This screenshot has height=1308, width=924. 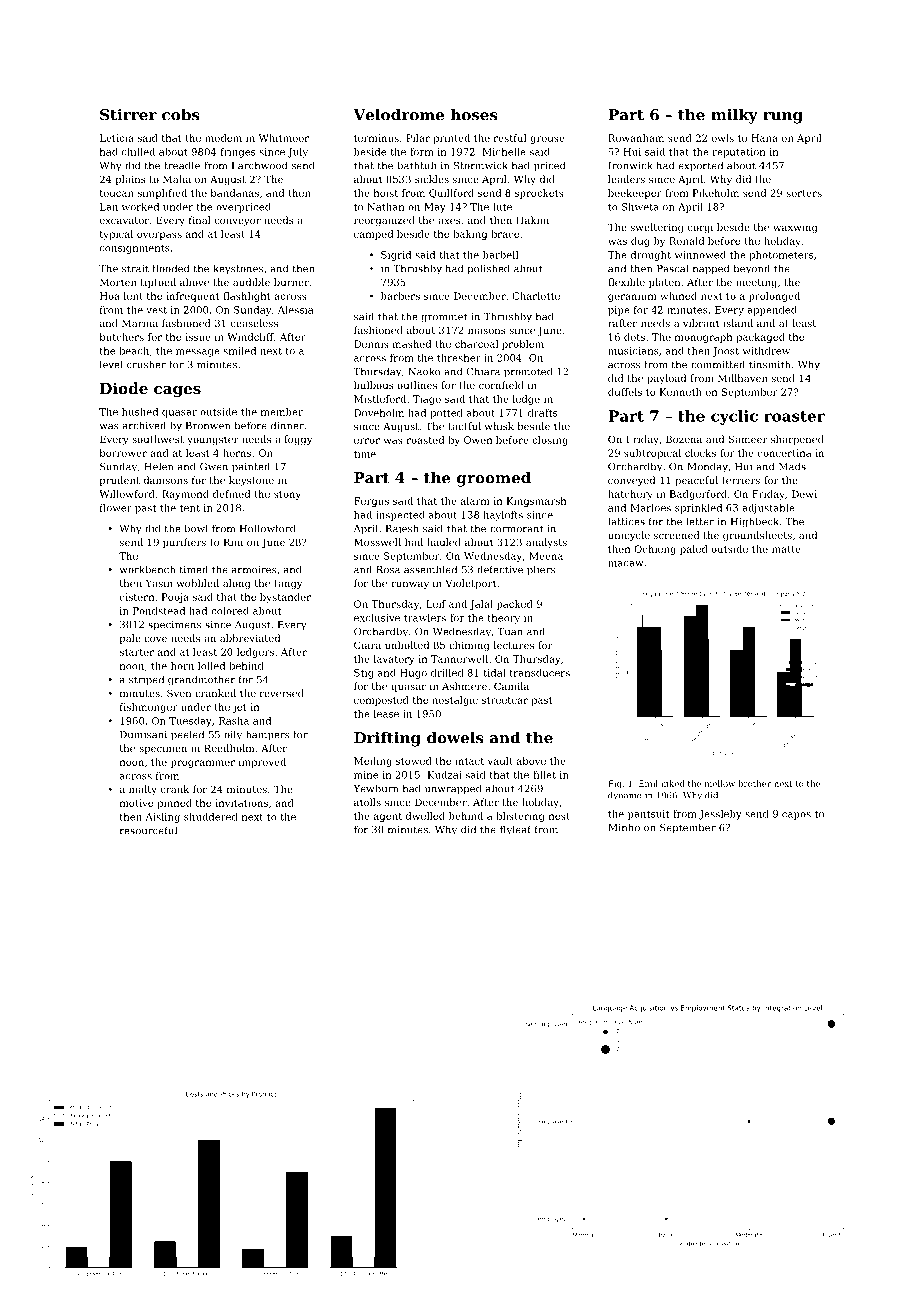 I want to click on programmer, so click(x=203, y=764).
